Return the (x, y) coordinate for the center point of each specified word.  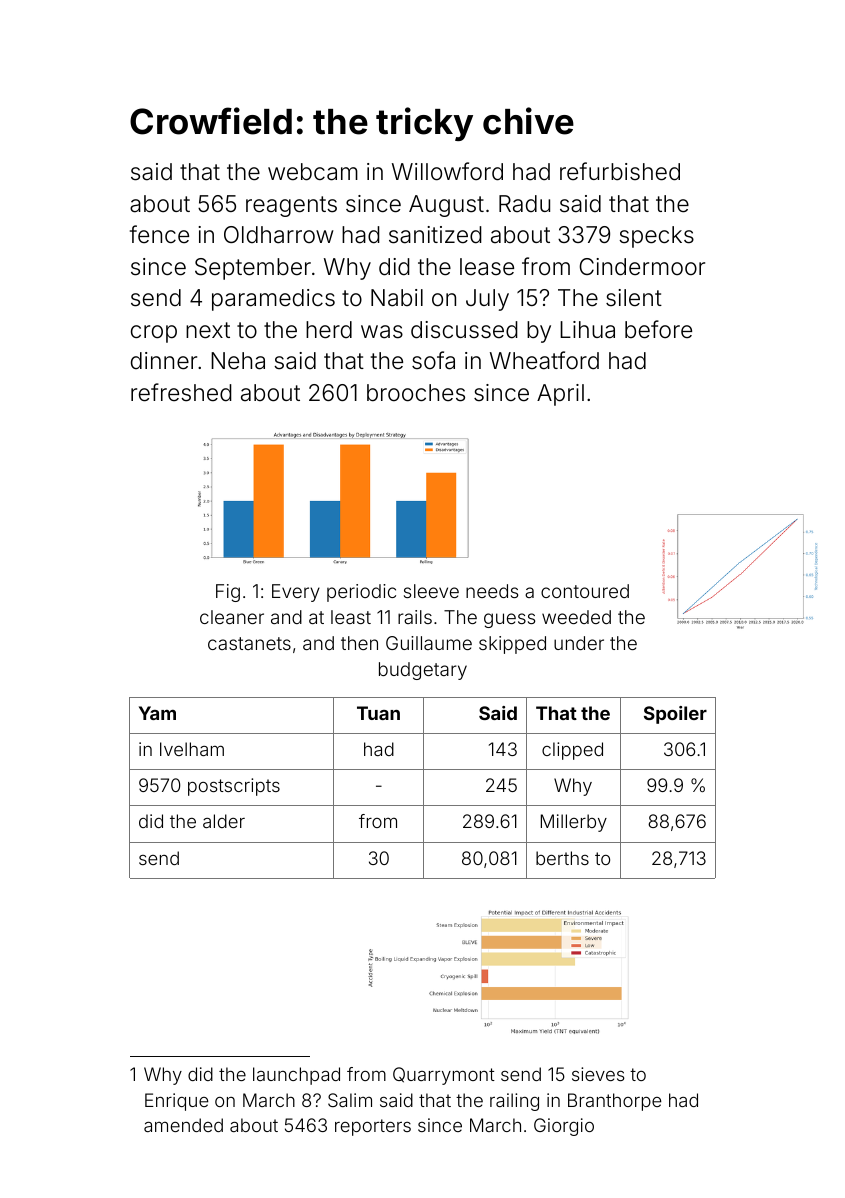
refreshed (181, 392)
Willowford (447, 171)
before (658, 329)
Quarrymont (444, 1076)
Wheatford (544, 360)
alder (224, 821)
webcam (313, 172)
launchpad (296, 1076)
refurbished (620, 171)
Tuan (378, 713)
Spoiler (675, 715)
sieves (598, 1074)
